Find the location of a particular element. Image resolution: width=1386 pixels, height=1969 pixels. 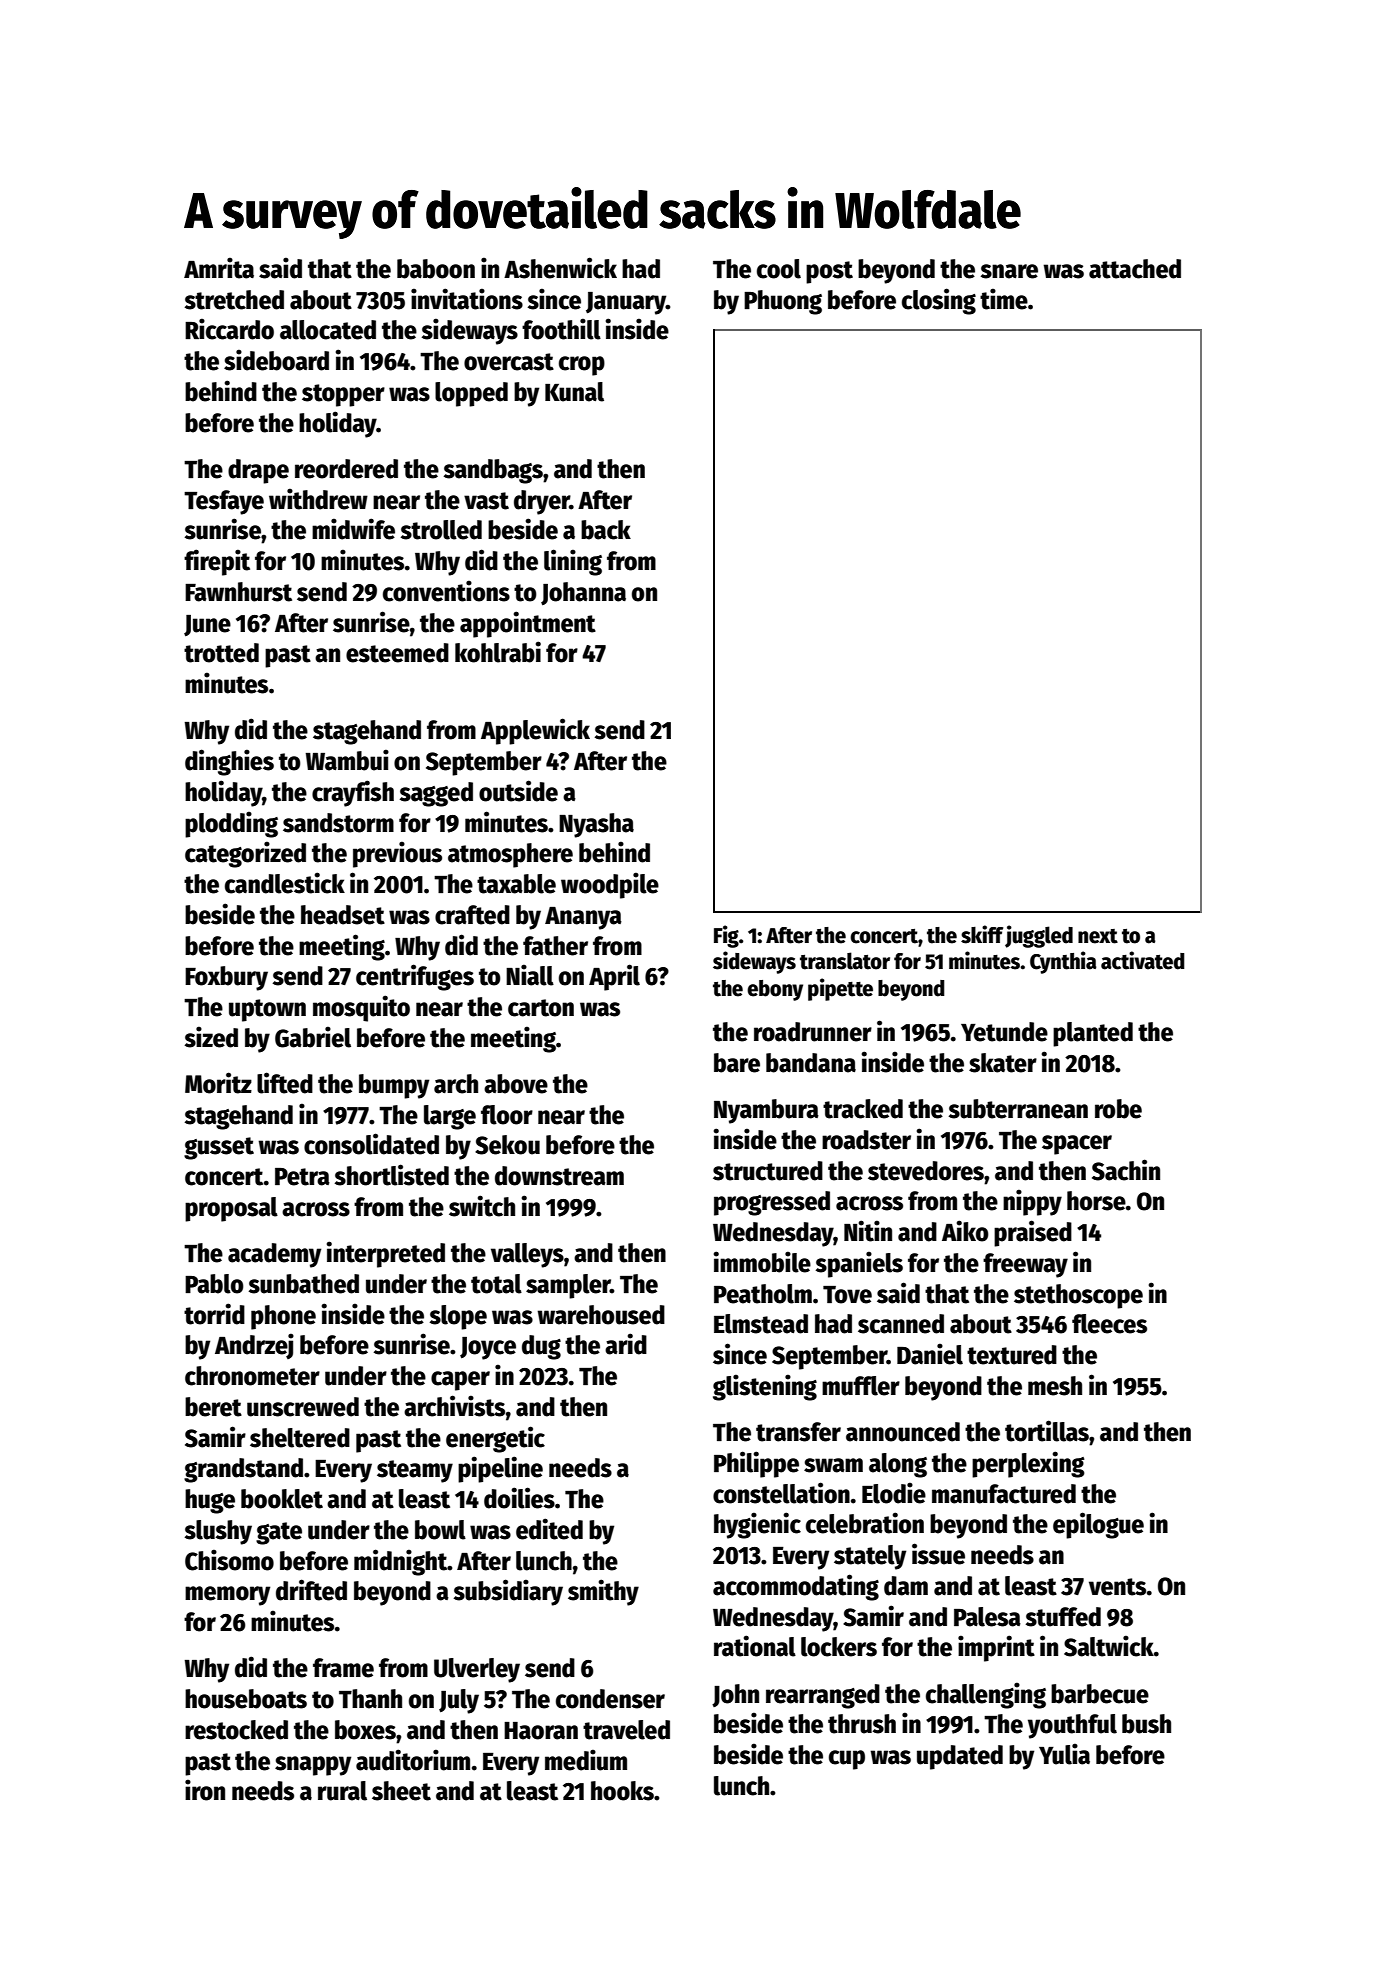

beret is located at coordinates (213, 1407).
